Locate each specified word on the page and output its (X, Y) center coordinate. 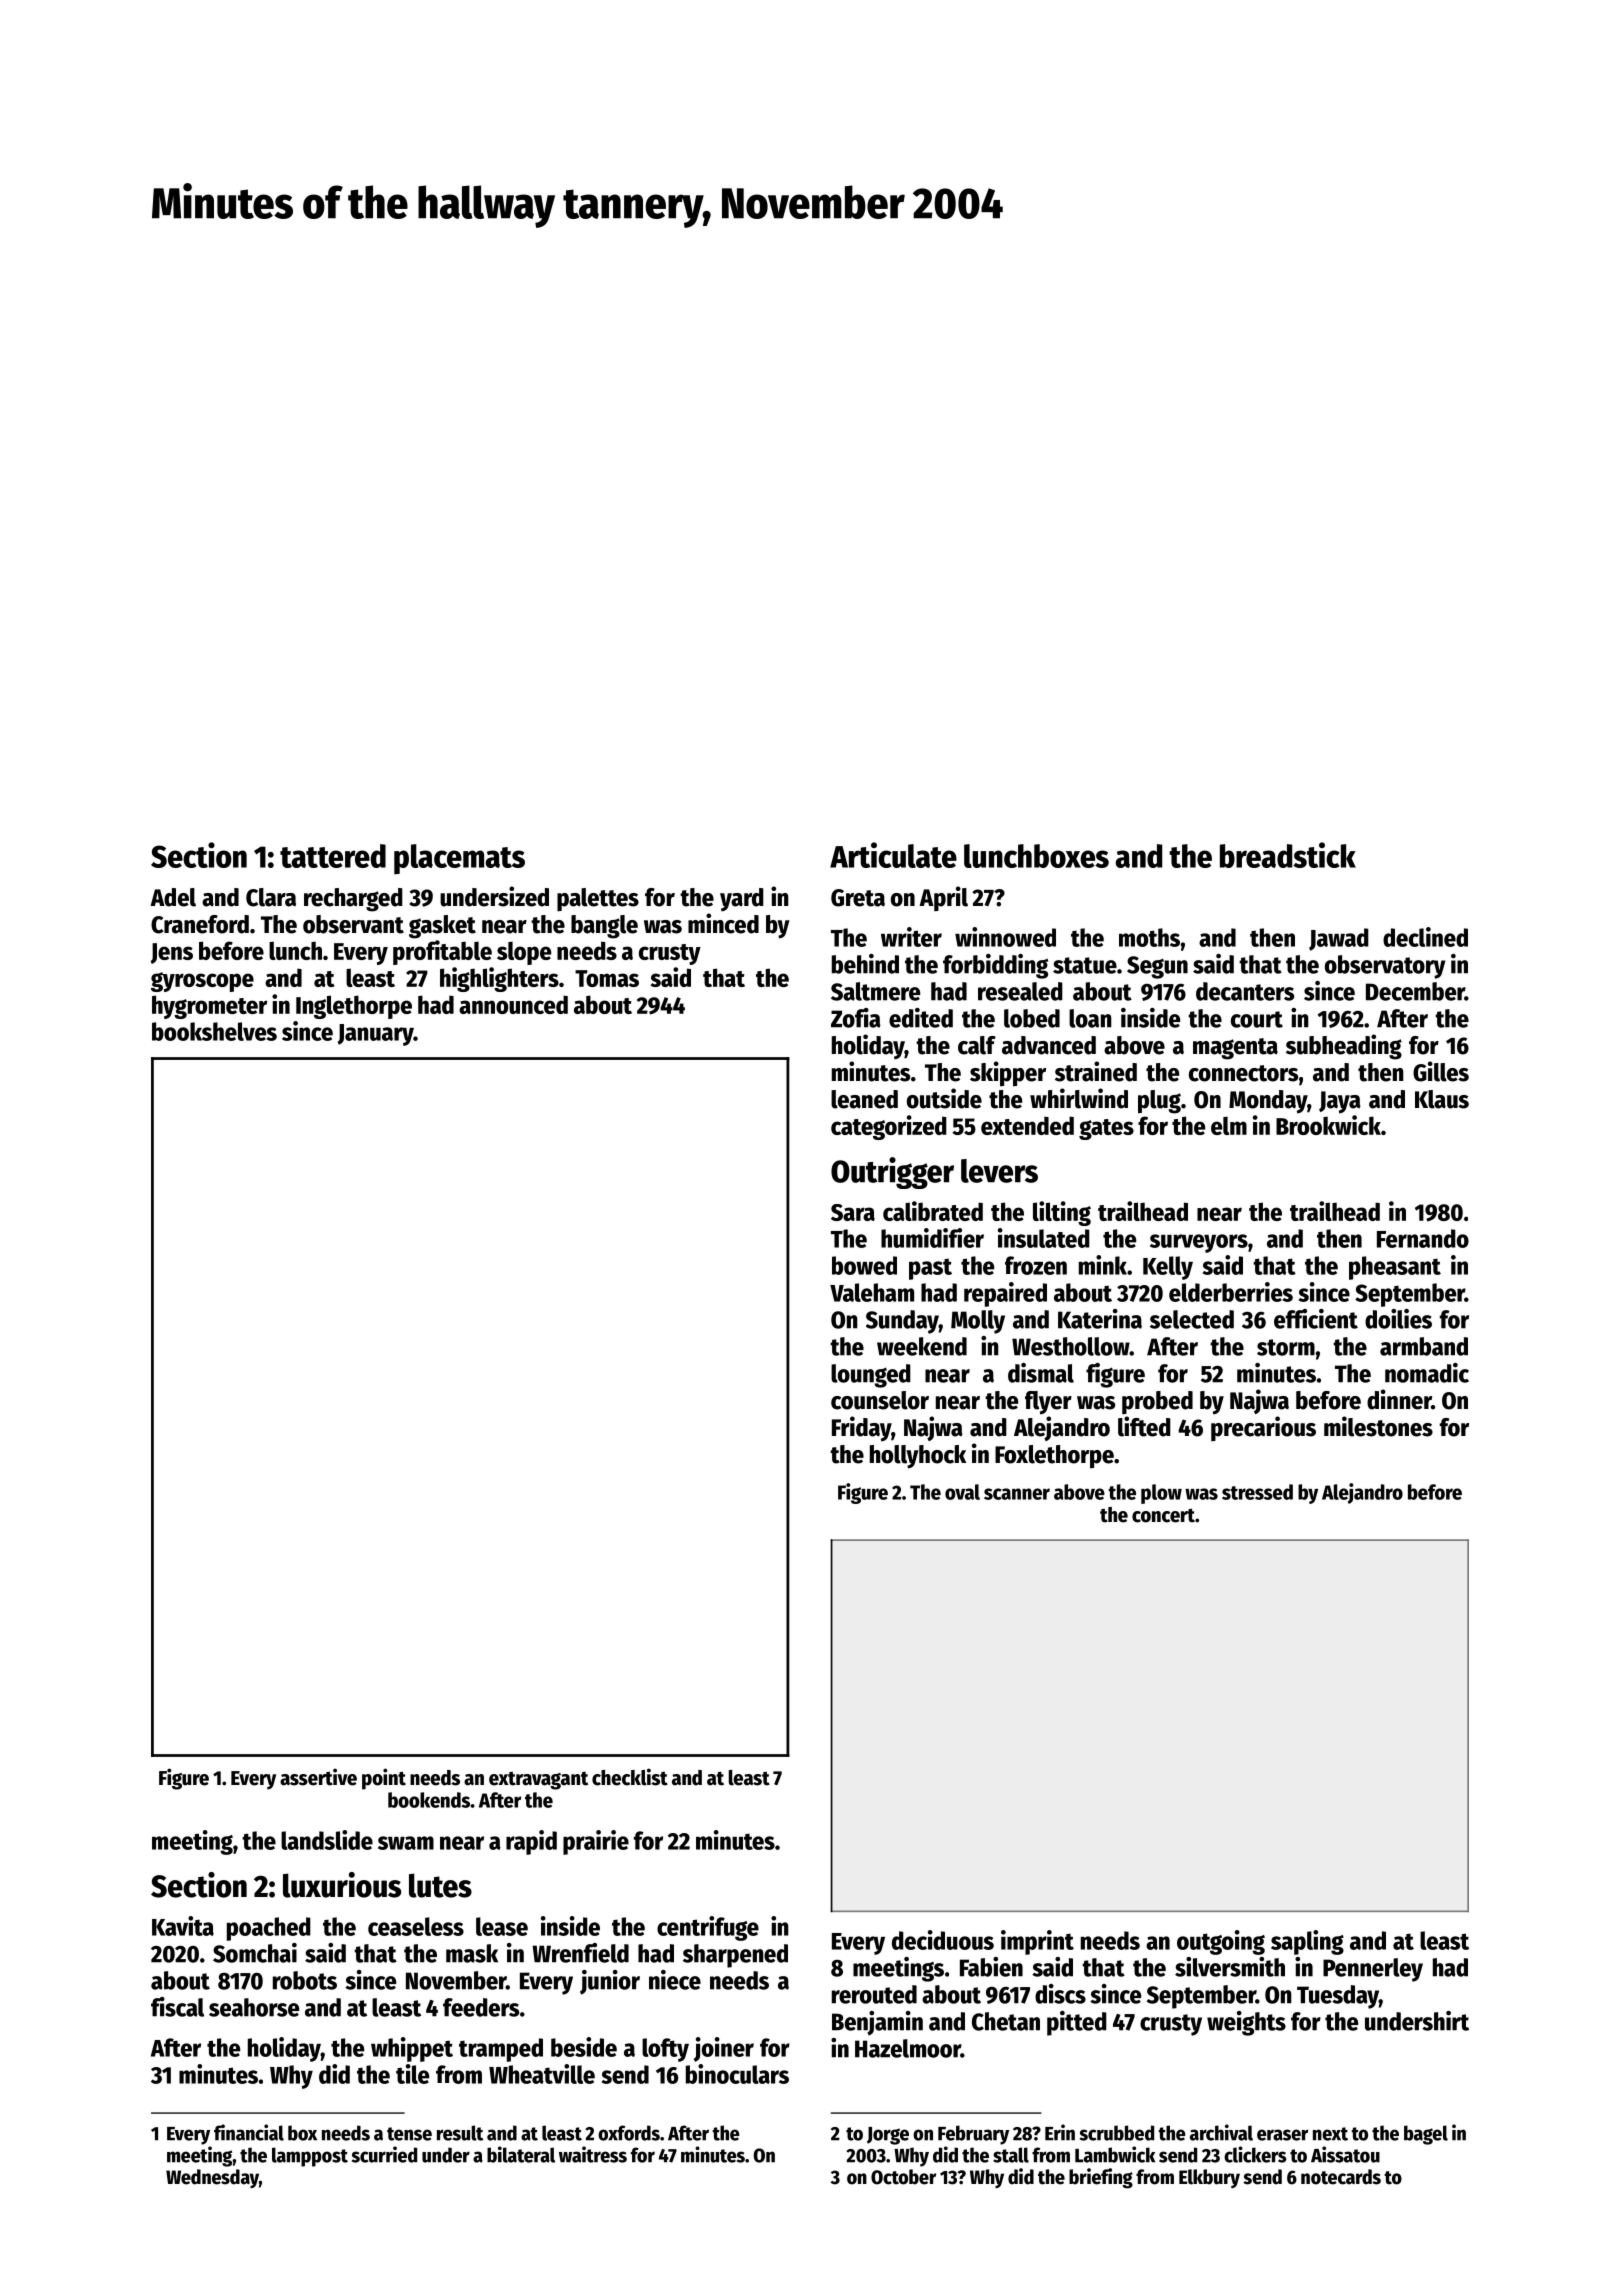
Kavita (183, 1926)
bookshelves (214, 1031)
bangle (604, 927)
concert (1163, 1515)
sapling (1307, 1942)
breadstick (1288, 855)
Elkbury (1209, 2178)
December (1415, 991)
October (903, 2177)
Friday (861, 1429)
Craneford (200, 924)
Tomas (607, 978)
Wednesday (212, 2178)
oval (962, 1492)
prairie (596, 1842)
